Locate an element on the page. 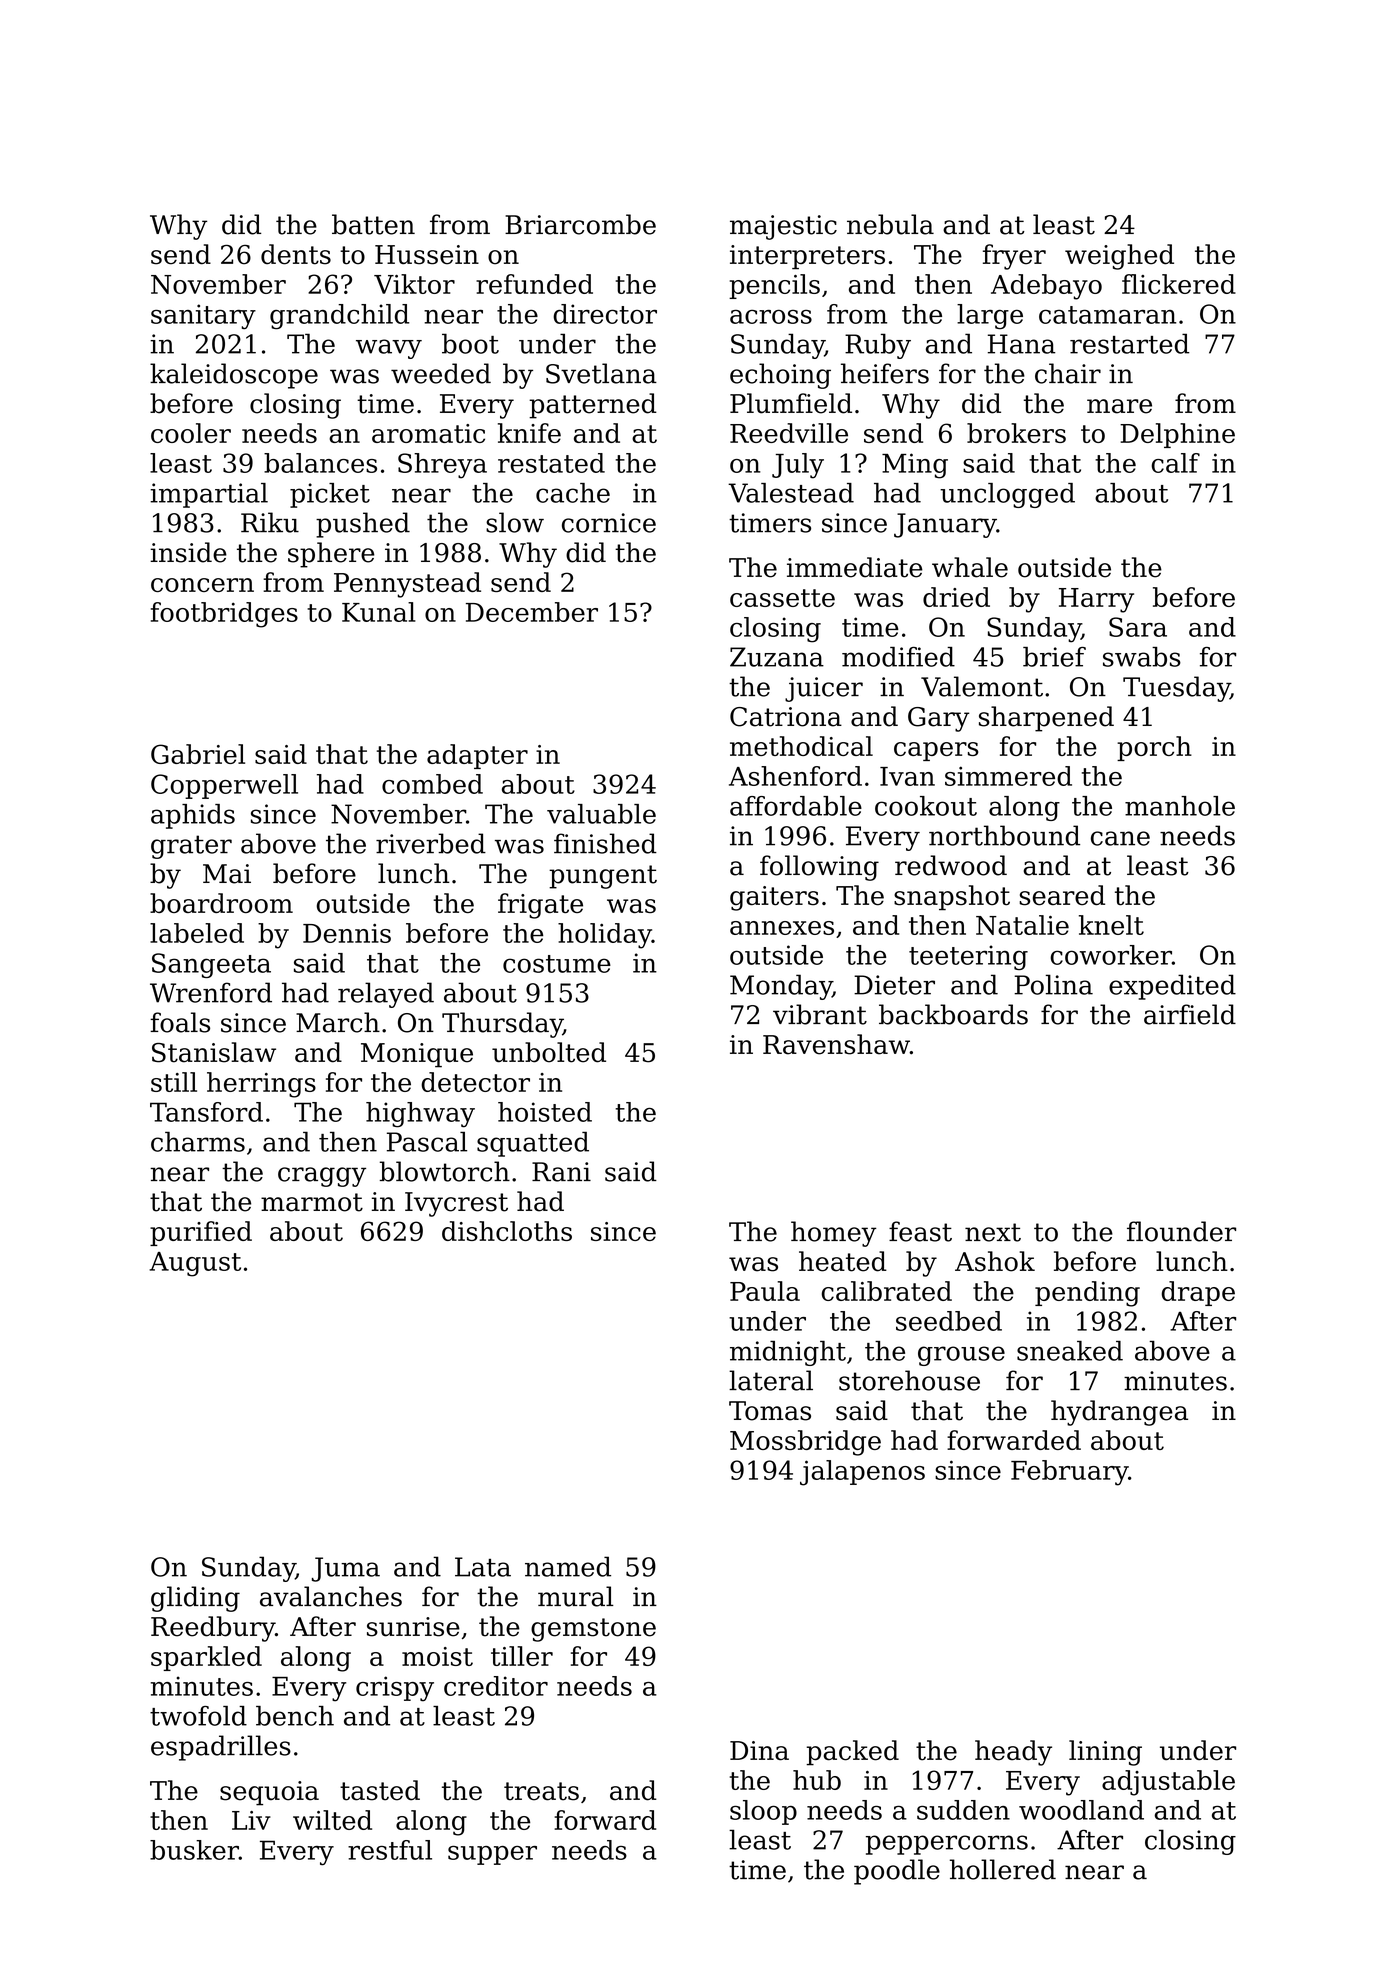 The height and width of the document is (1969, 1386). crispy is located at coordinates (395, 1689).
